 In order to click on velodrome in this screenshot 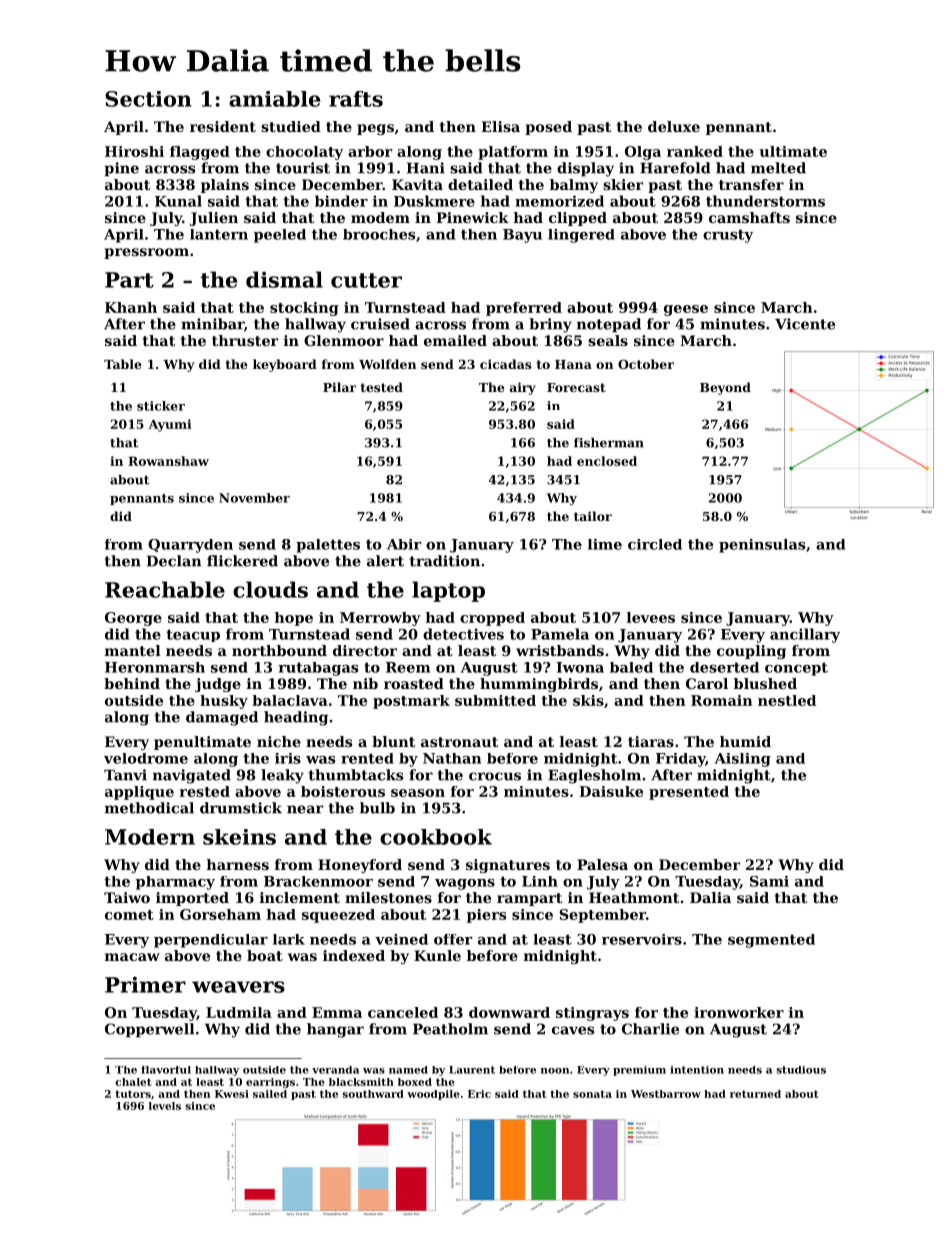, I will do `click(146, 758)`.
